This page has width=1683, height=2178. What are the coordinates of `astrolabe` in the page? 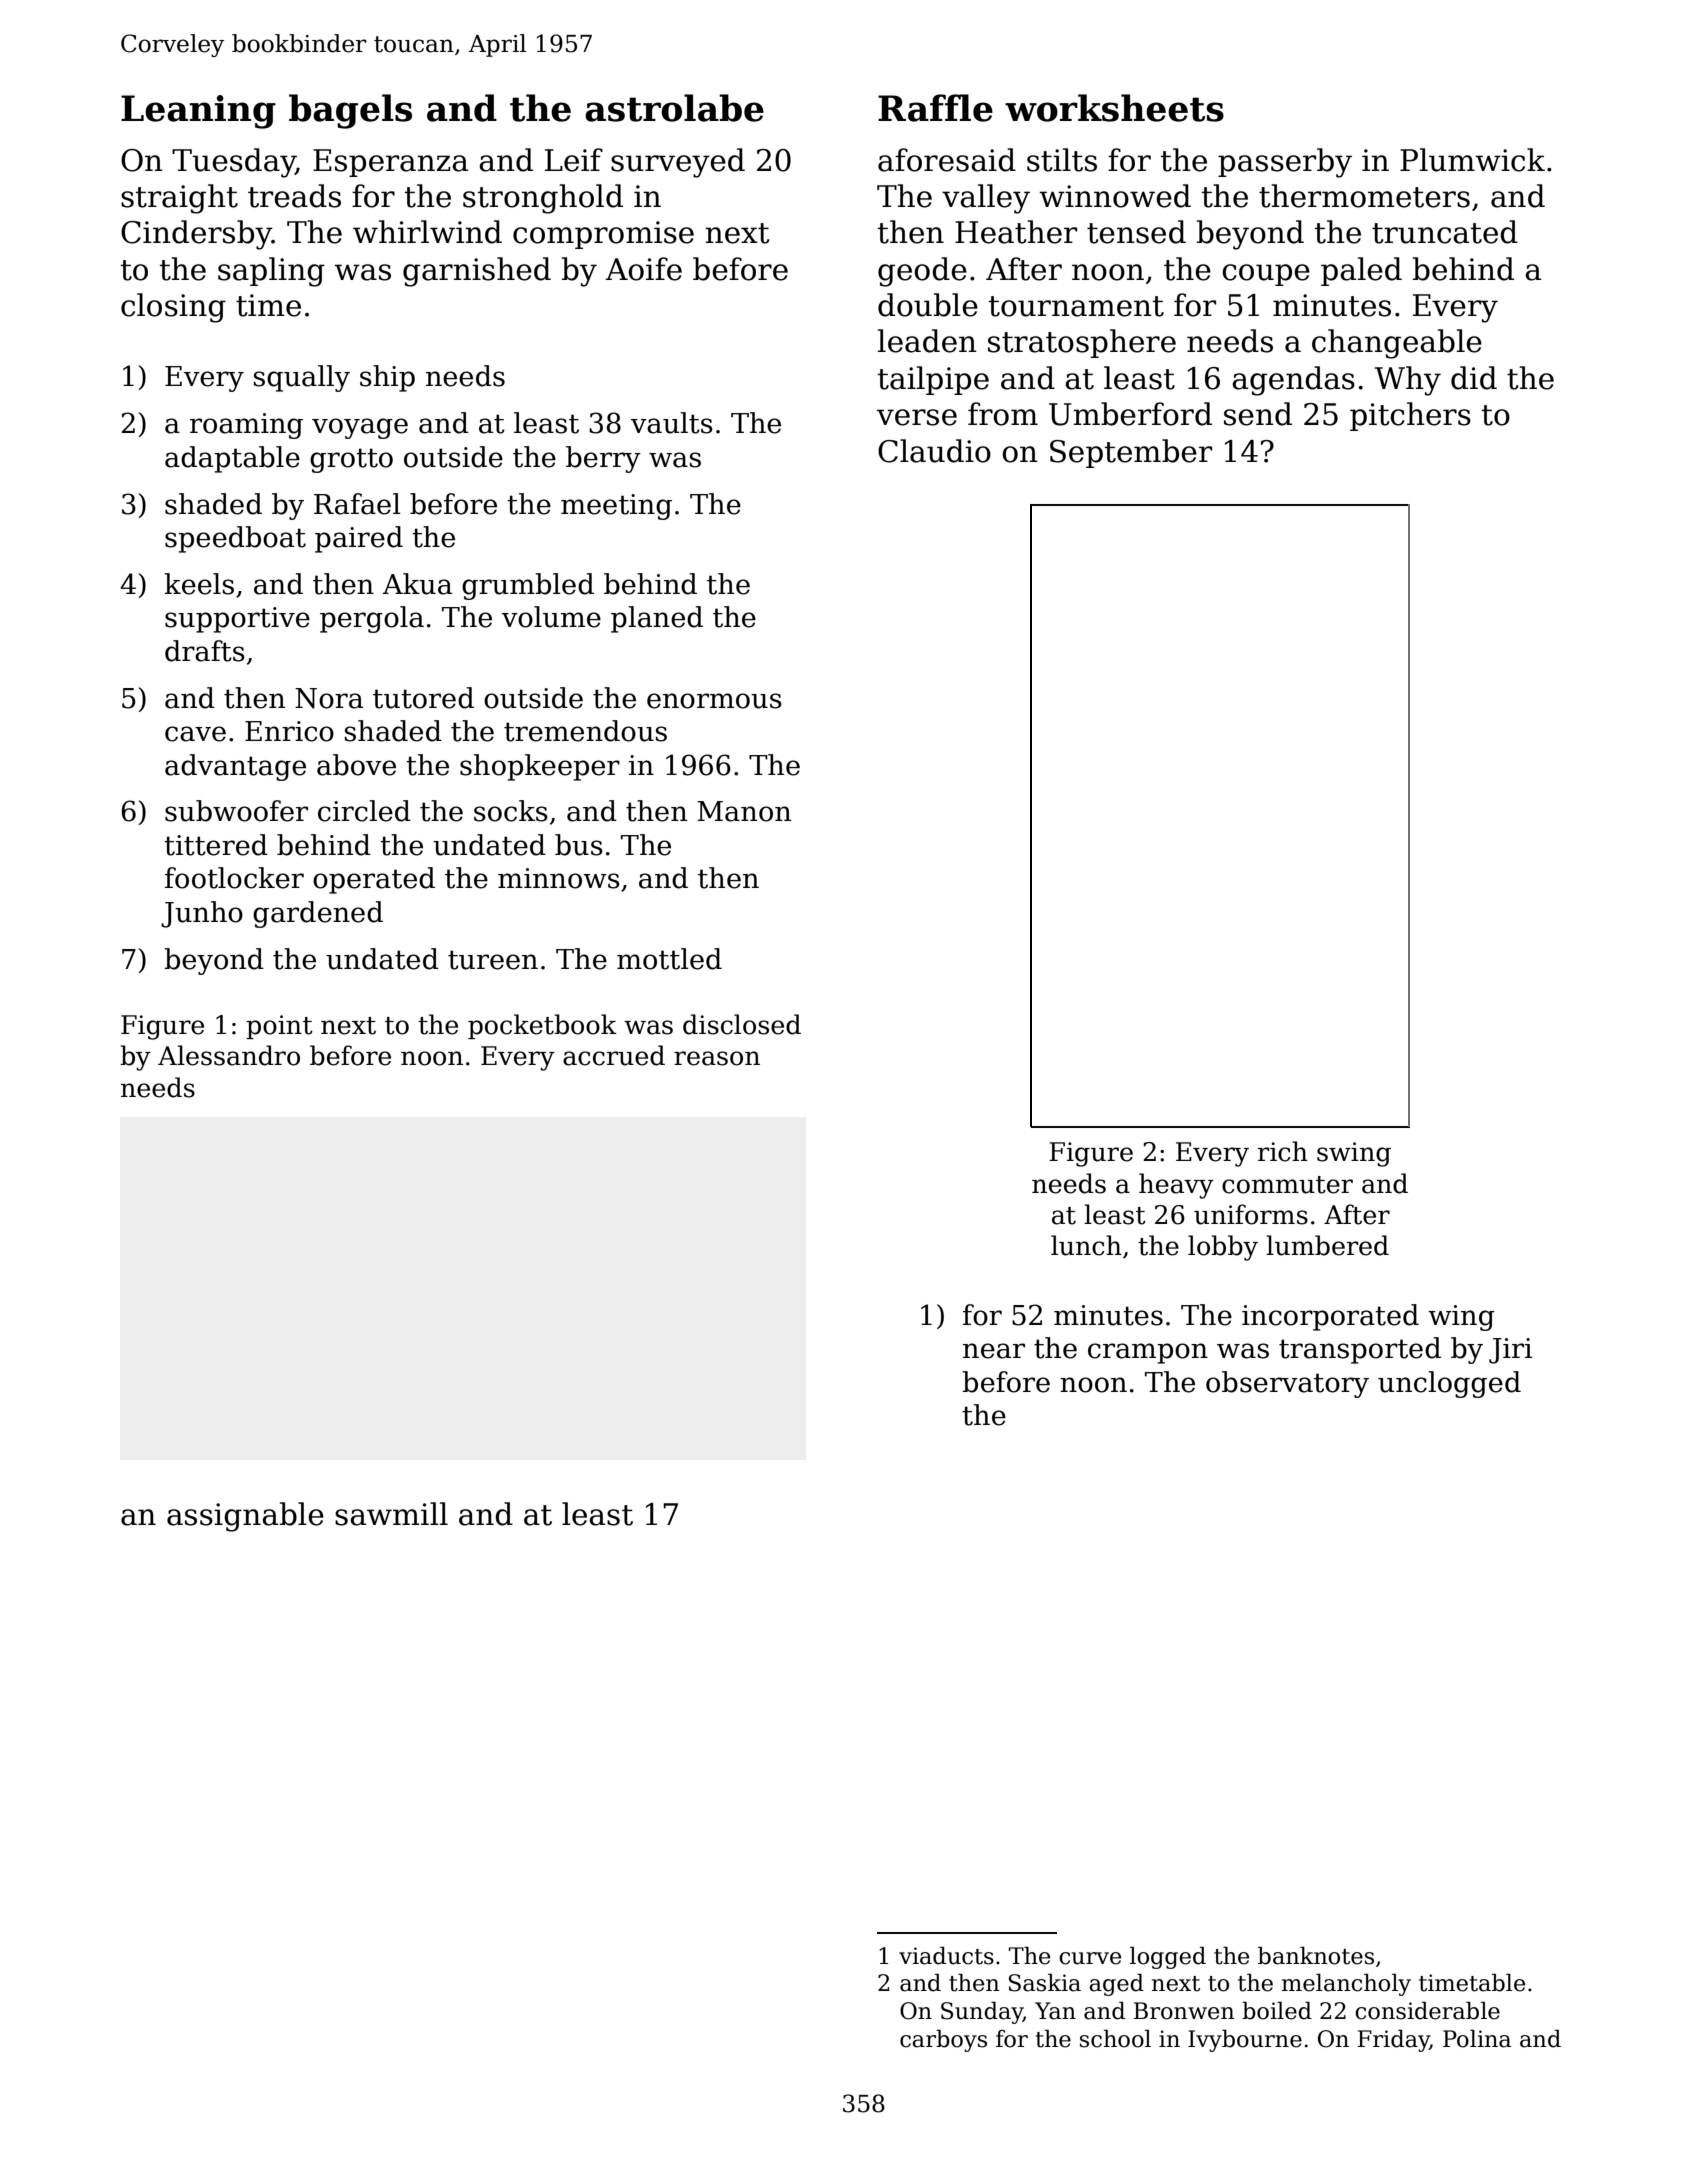 It's located at (674, 108).
